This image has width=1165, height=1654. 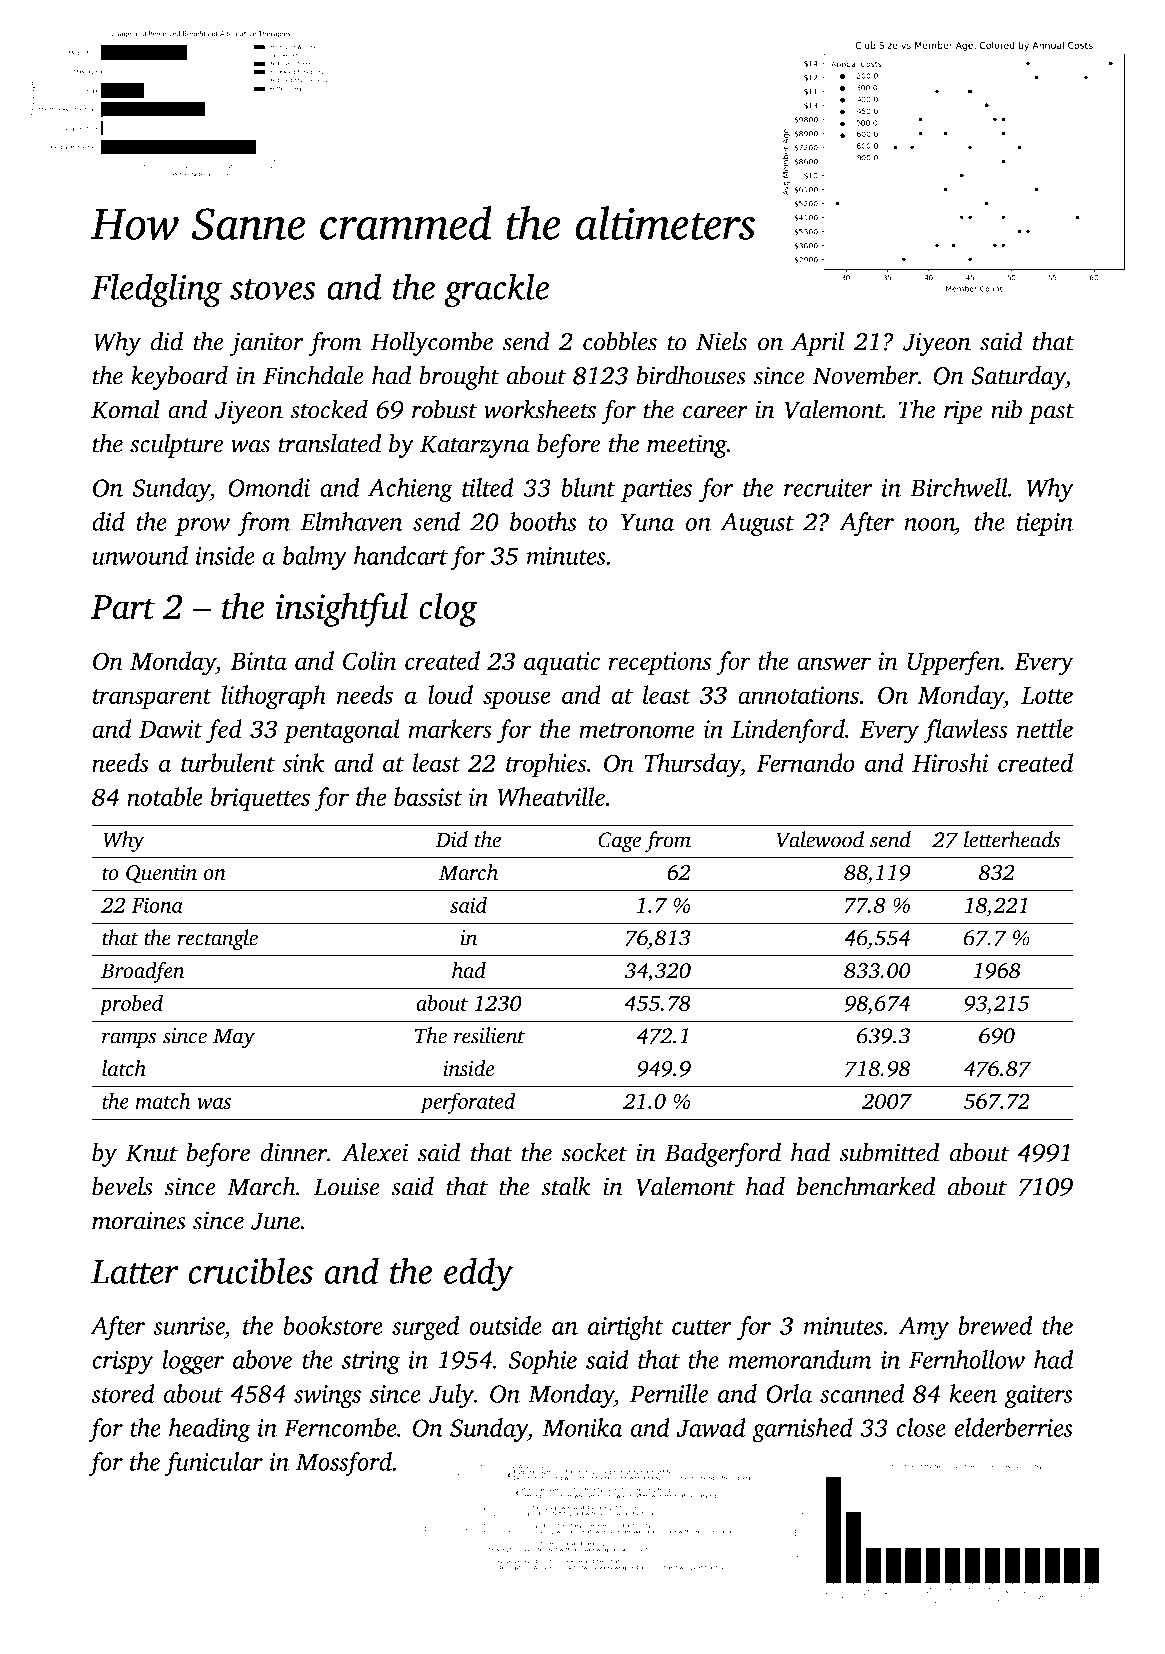 I want to click on match, so click(x=163, y=1100).
